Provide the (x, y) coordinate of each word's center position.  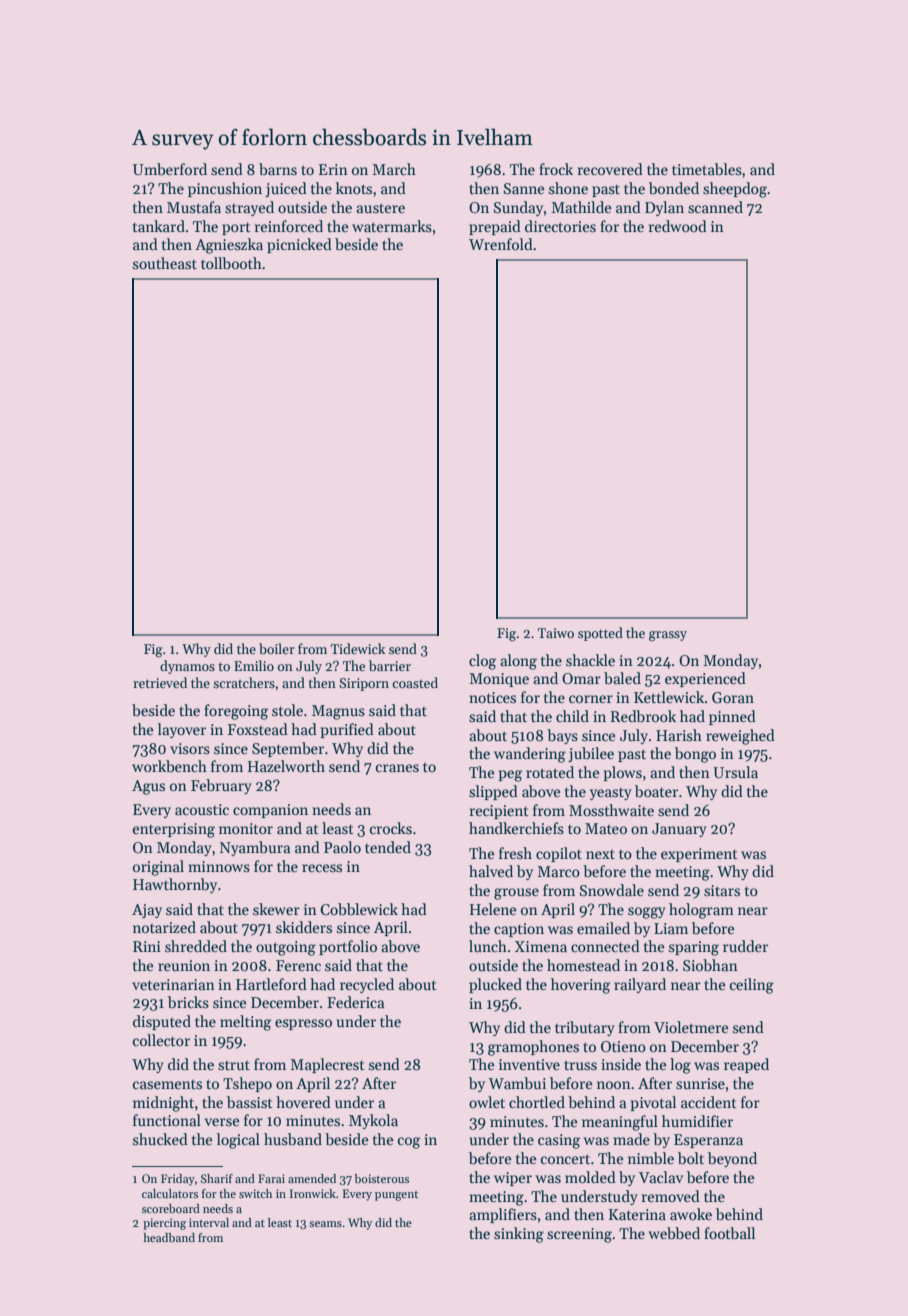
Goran (733, 697)
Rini (147, 946)
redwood (678, 226)
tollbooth (231, 263)
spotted (600, 634)
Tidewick (358, 648)
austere (380, 208)
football (729, 1233)
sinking (519, 1235)
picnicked (299, 245)
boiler (277, 648)
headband (169, 1237)
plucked (495, 985)
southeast (165, 263)
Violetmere (691, 1027)
